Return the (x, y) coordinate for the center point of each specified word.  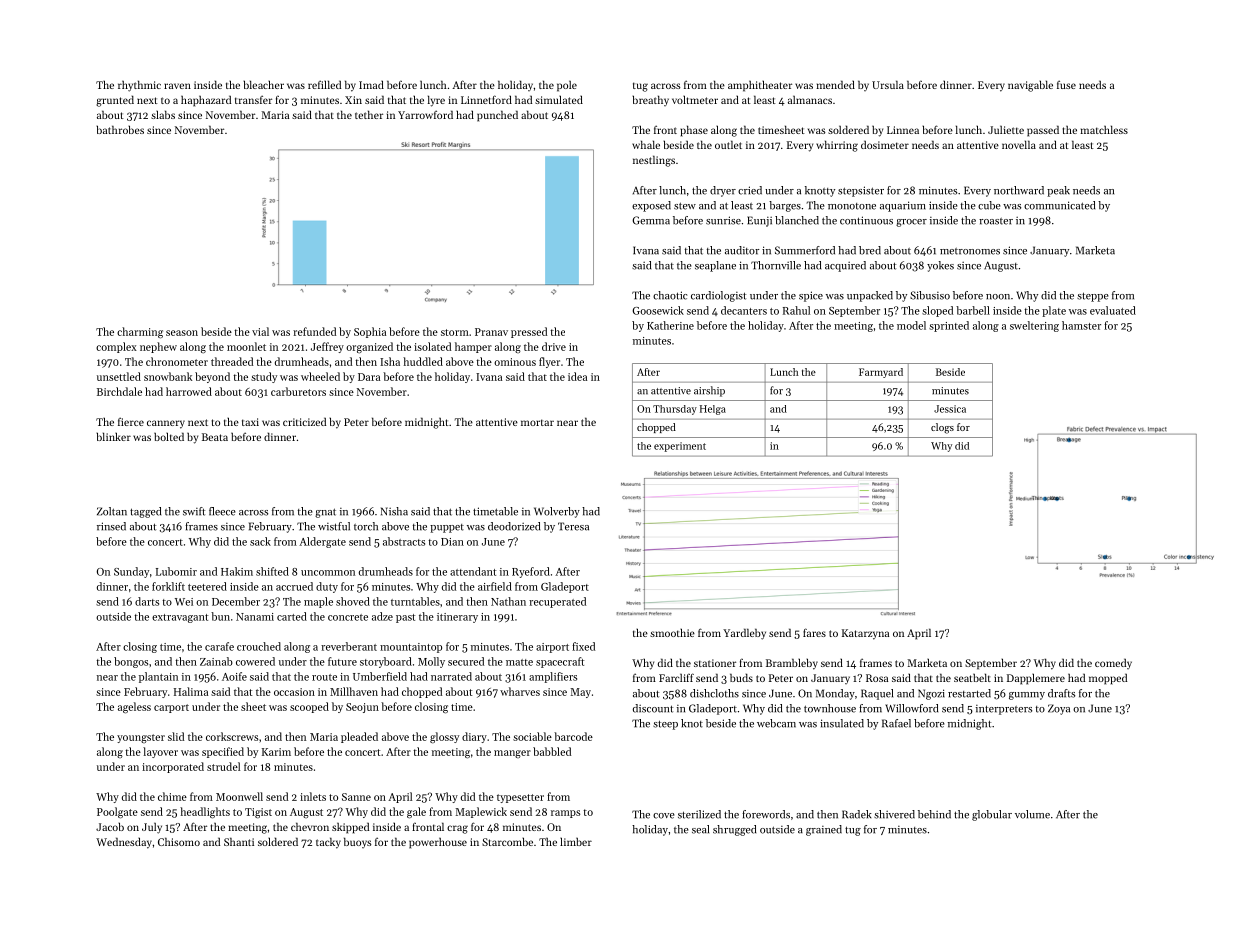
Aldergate (322, 542)
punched (497, 116)
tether (369, 114)
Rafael (896, 723)
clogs (942, 428)
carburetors (298, 391)
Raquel (877, 694)
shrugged (734, 830)
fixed (583, 646)
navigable (1030, 86)
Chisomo (179, 841)
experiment (680, 447)
